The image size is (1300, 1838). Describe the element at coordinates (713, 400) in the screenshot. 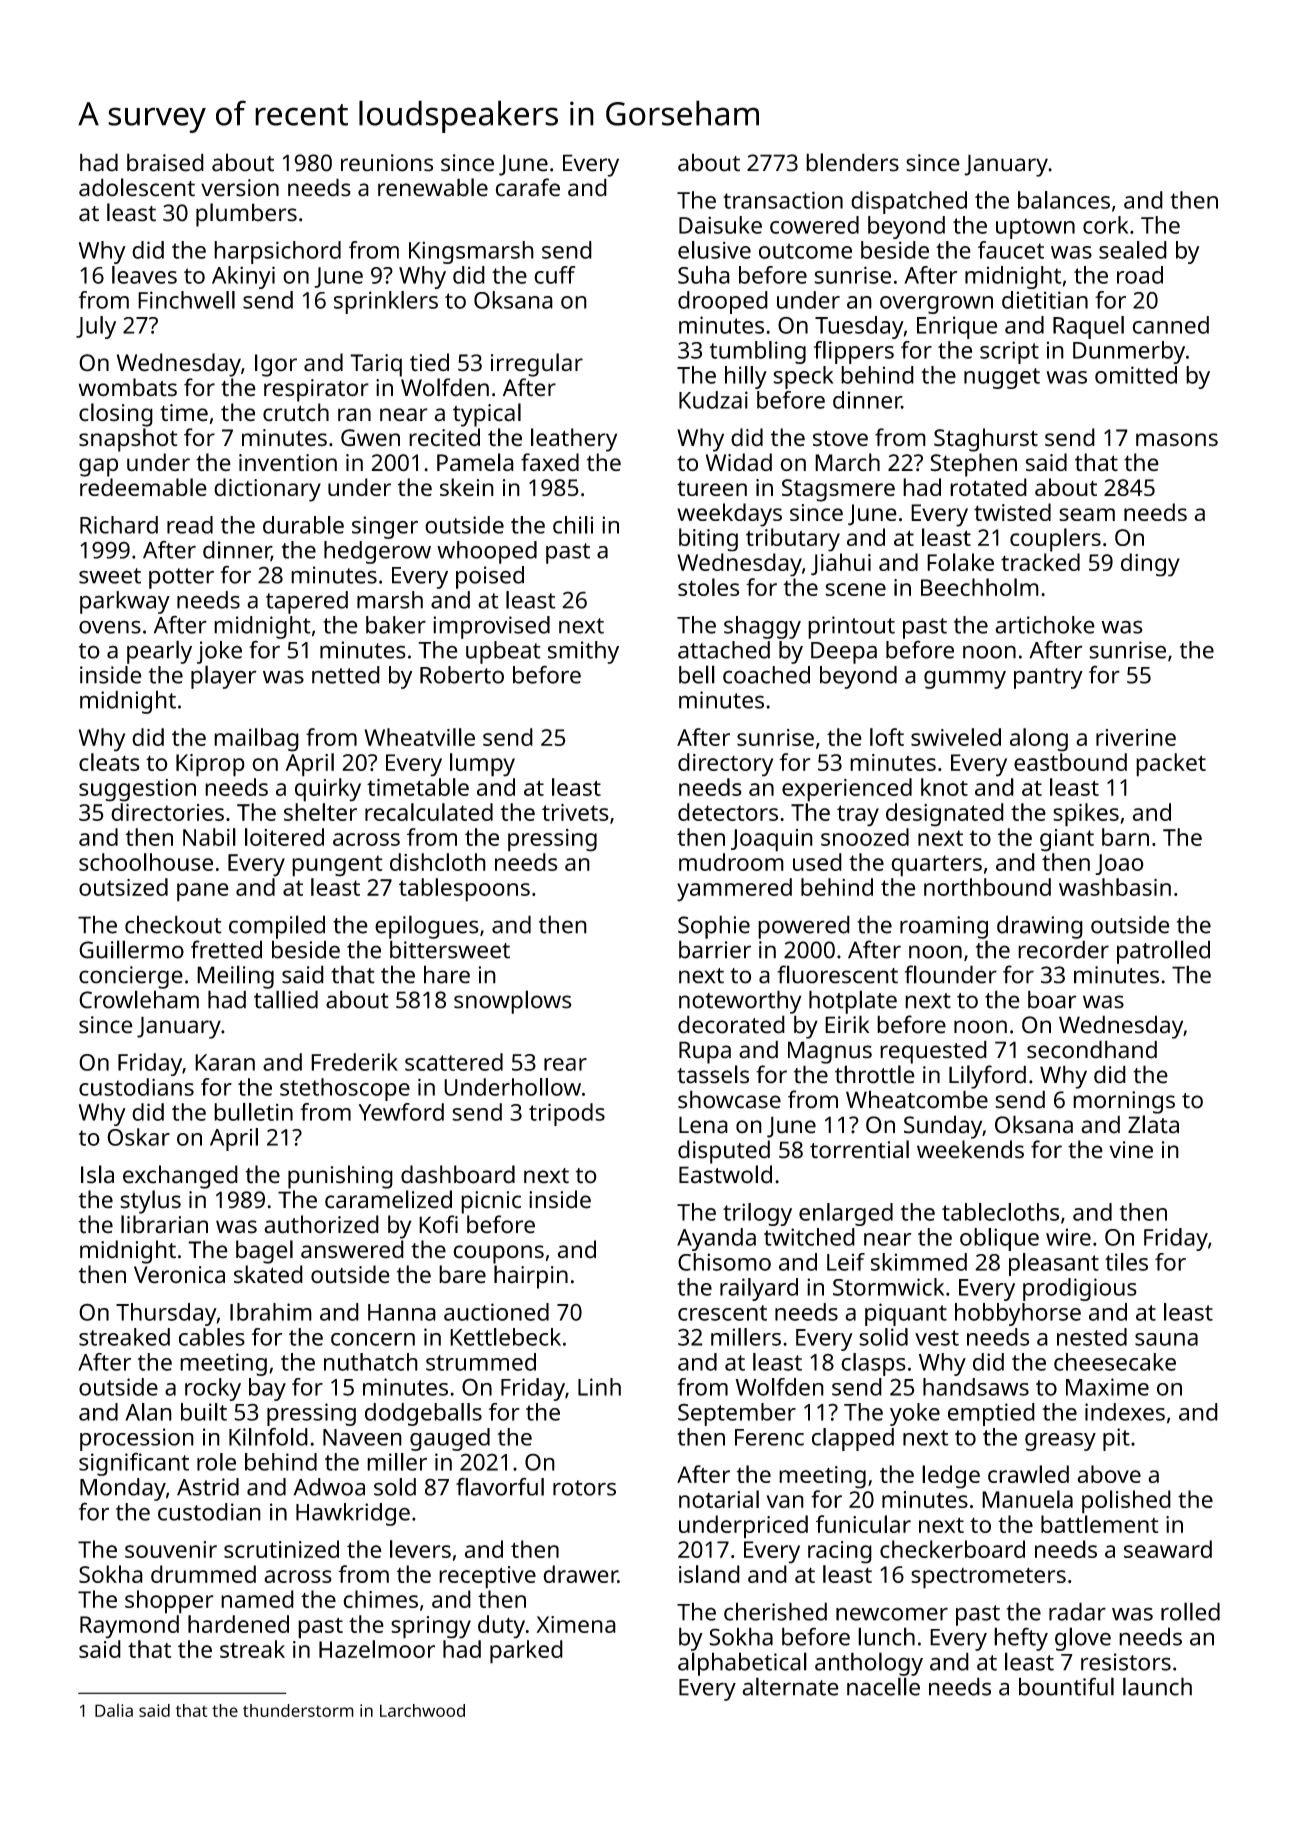

I see `Kudzai` at that location.
